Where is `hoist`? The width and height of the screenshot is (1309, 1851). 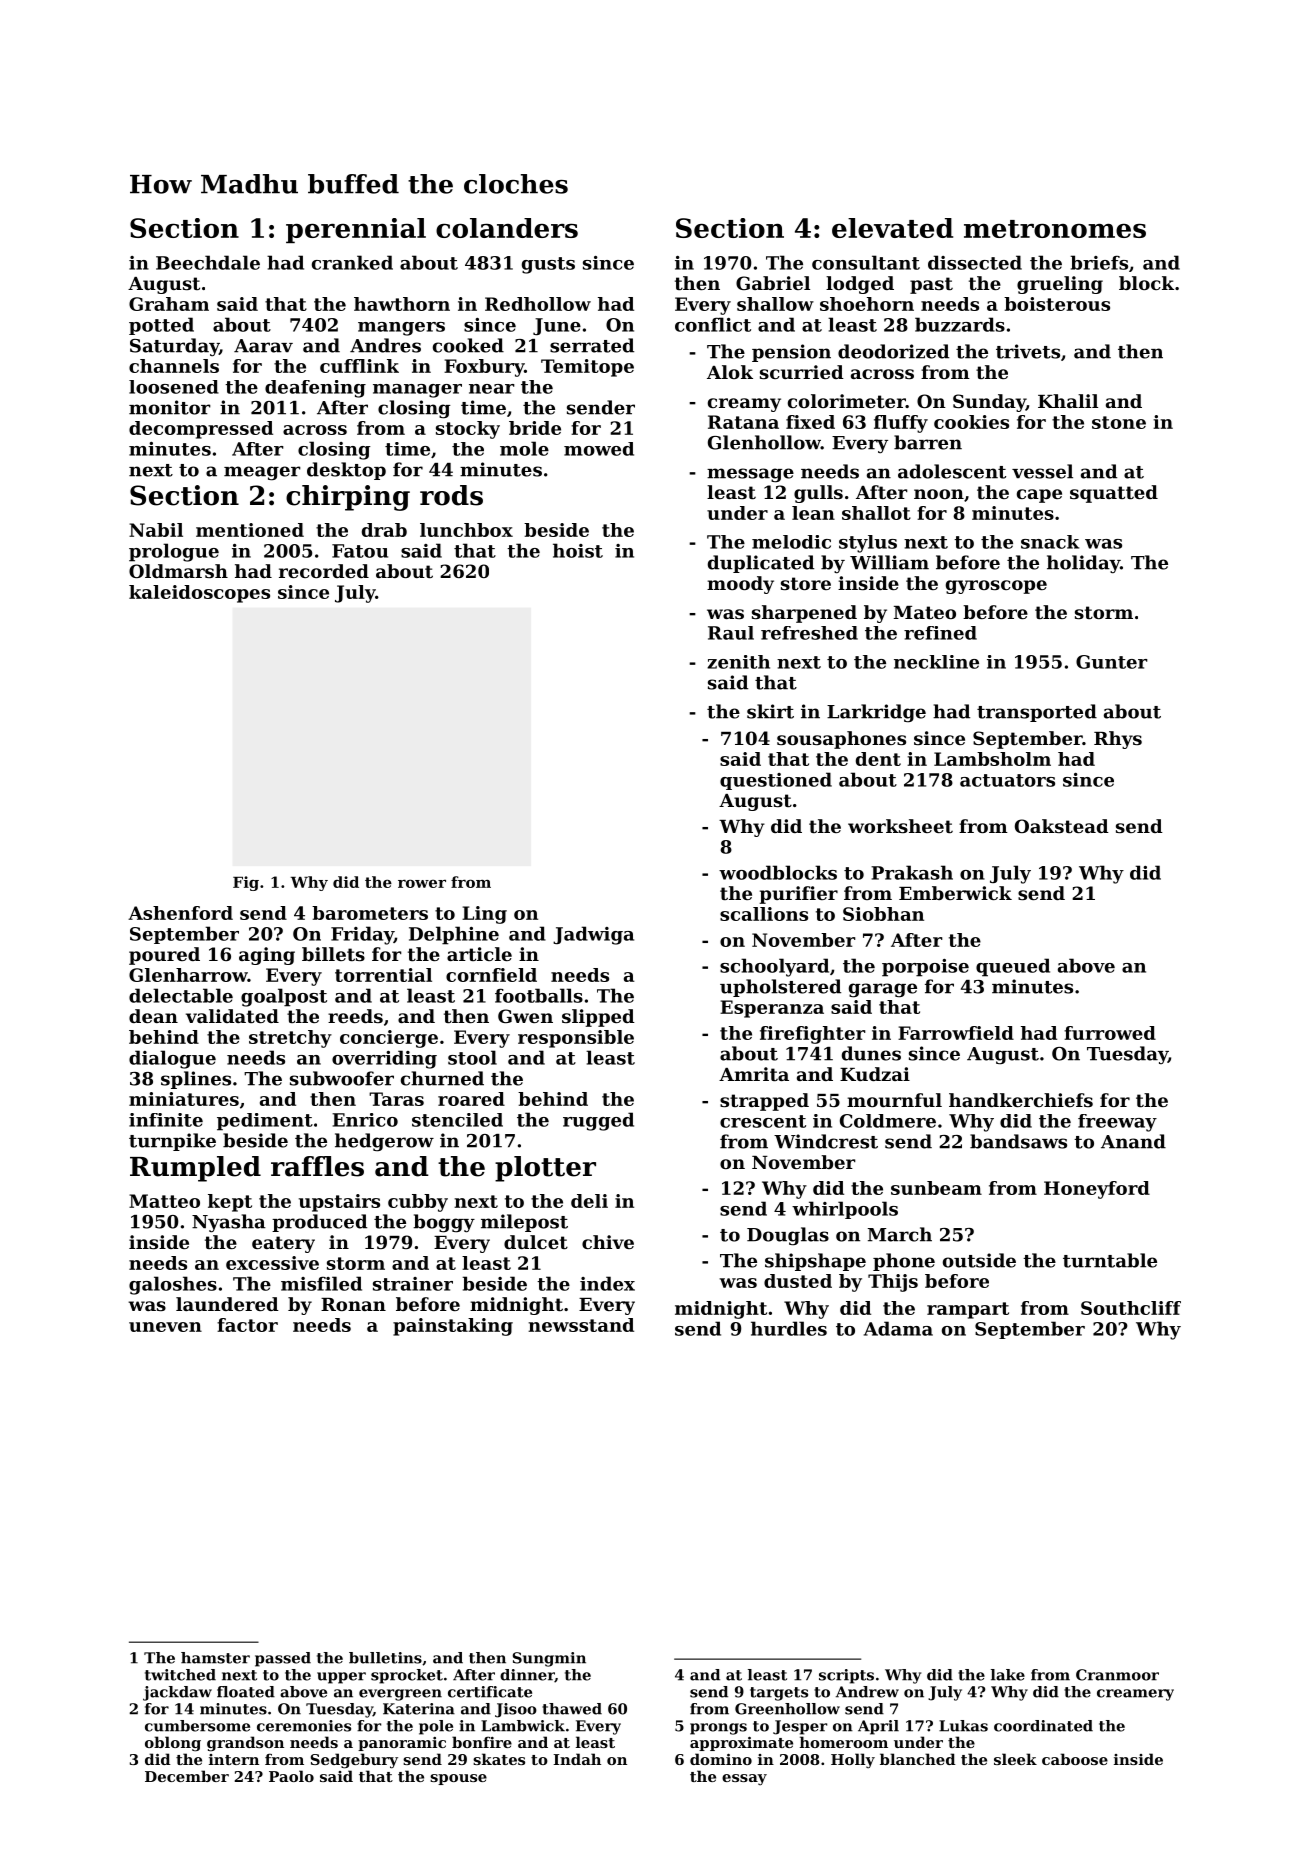 hoist is located at coordinates (578, 550).
